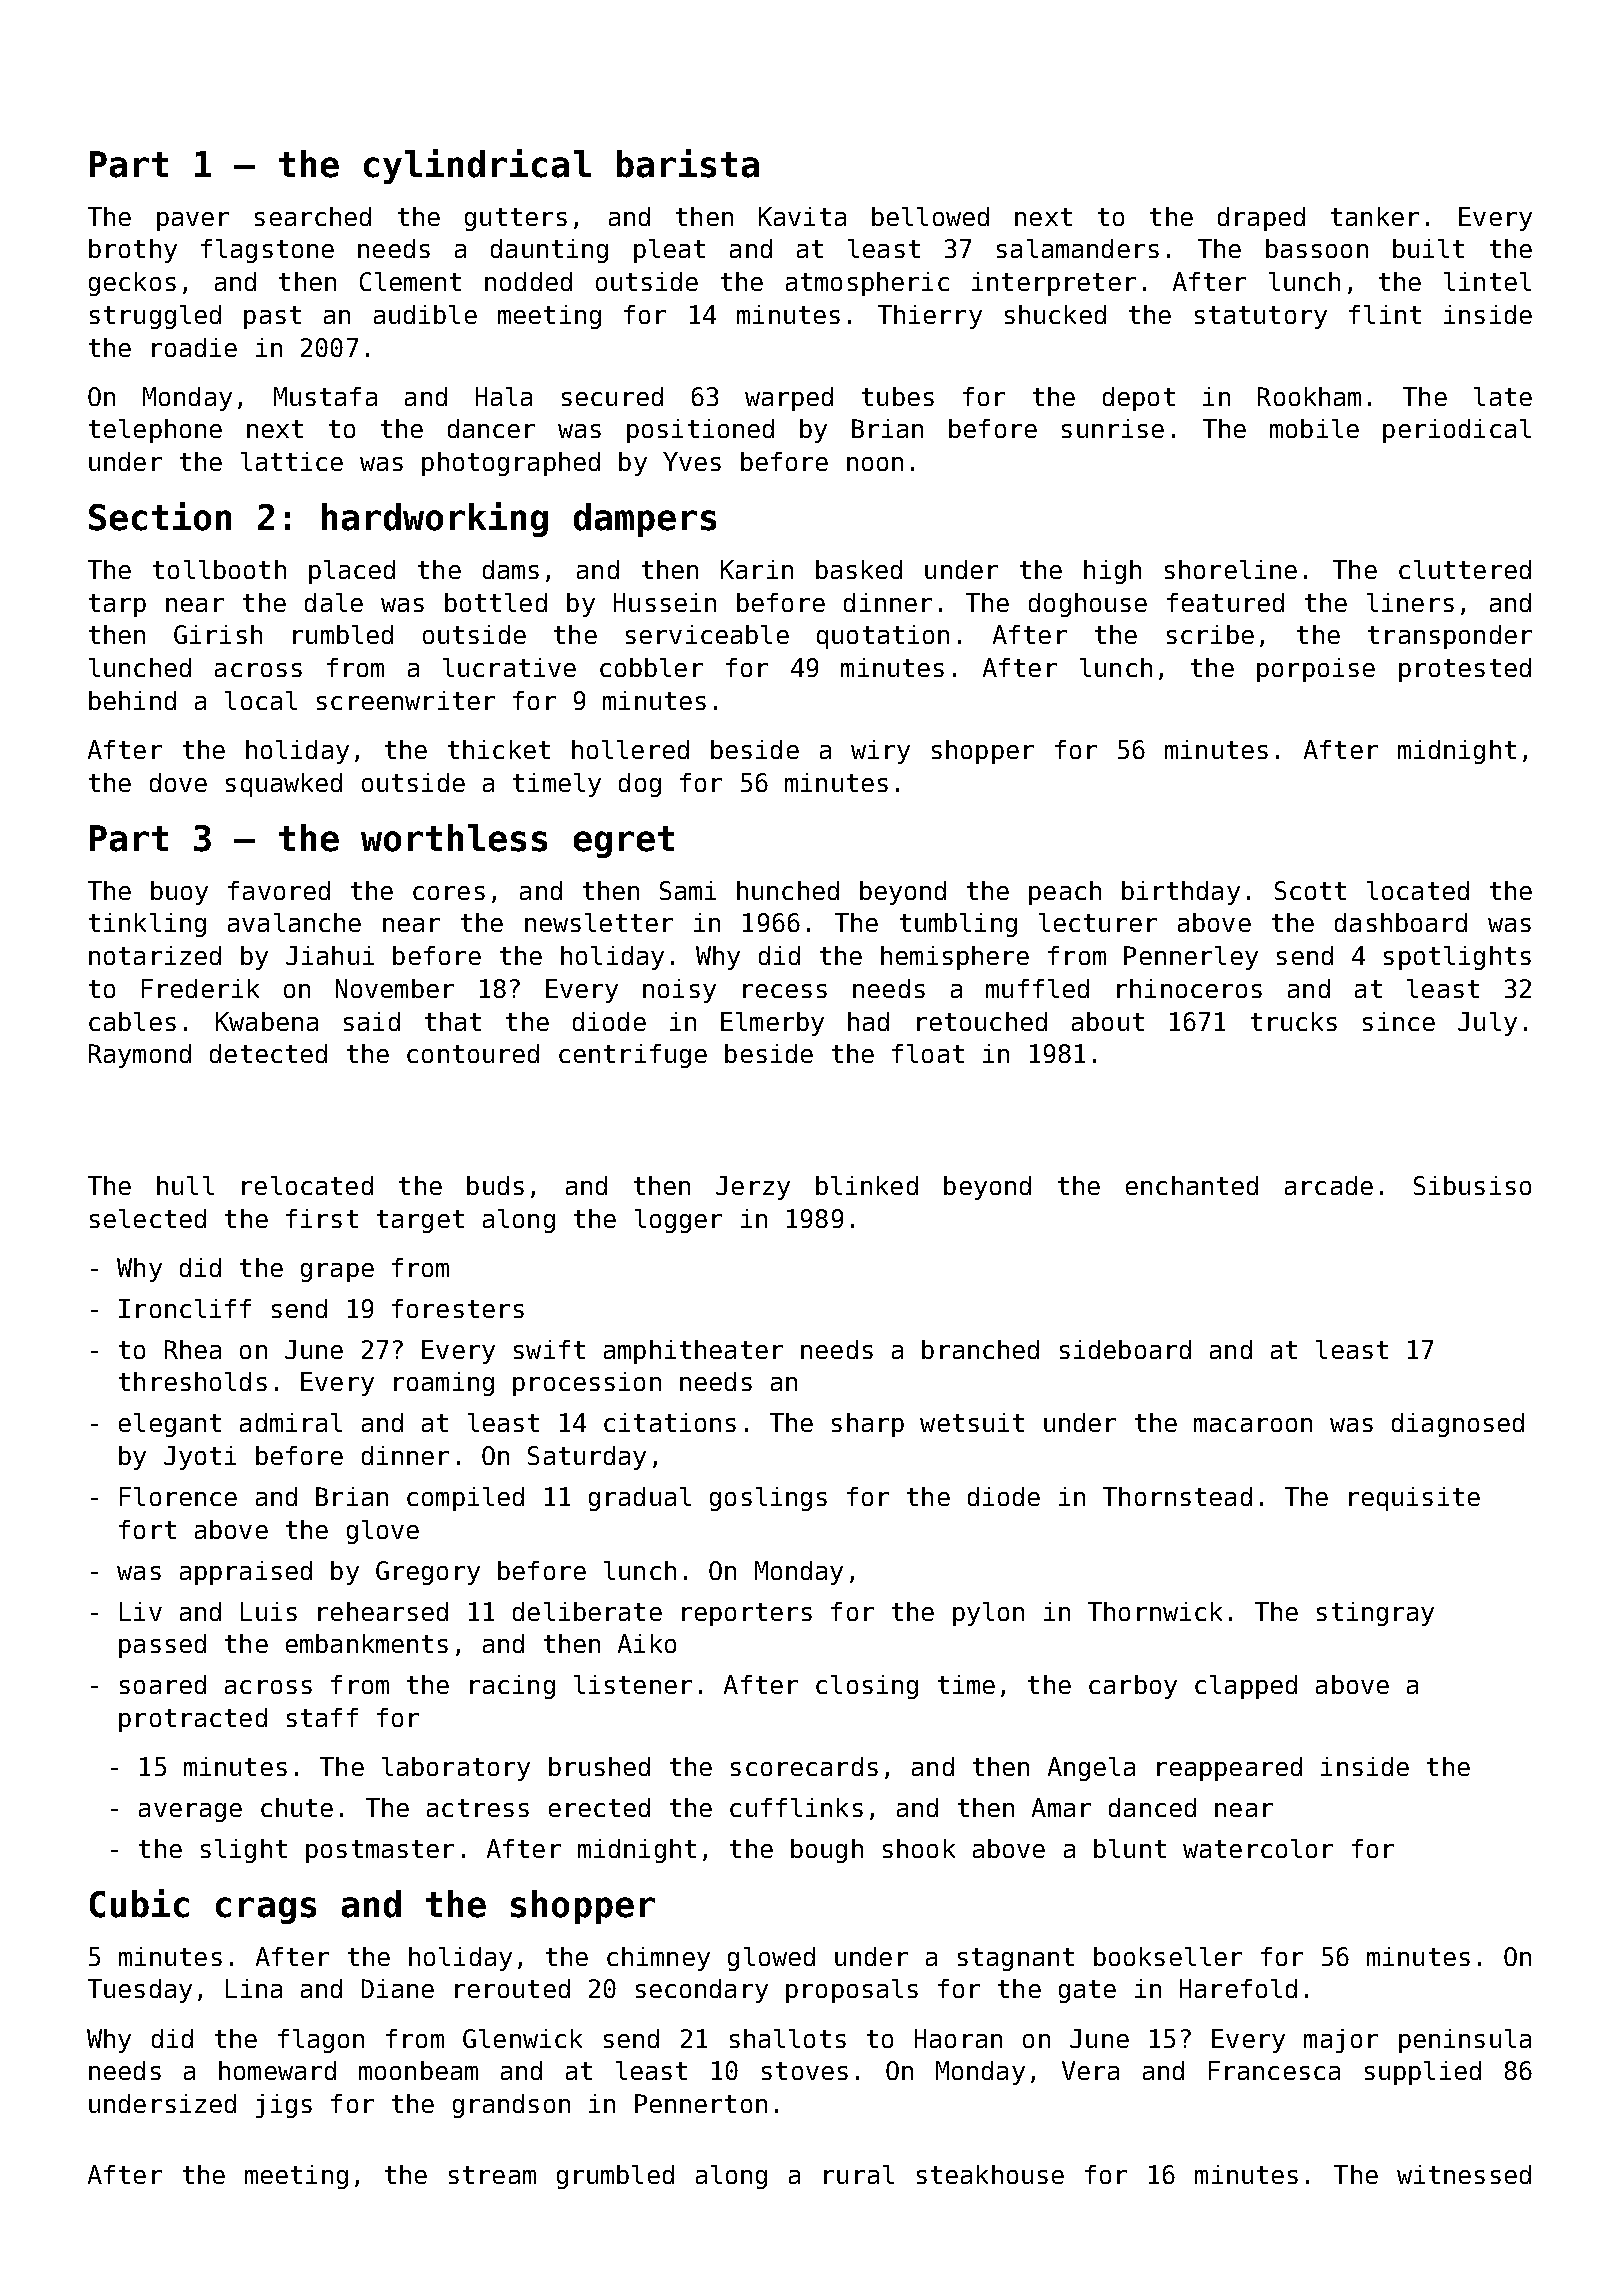  Describe the element at coordinates (930, 216) in the image. I see `bellowed` at that location.
